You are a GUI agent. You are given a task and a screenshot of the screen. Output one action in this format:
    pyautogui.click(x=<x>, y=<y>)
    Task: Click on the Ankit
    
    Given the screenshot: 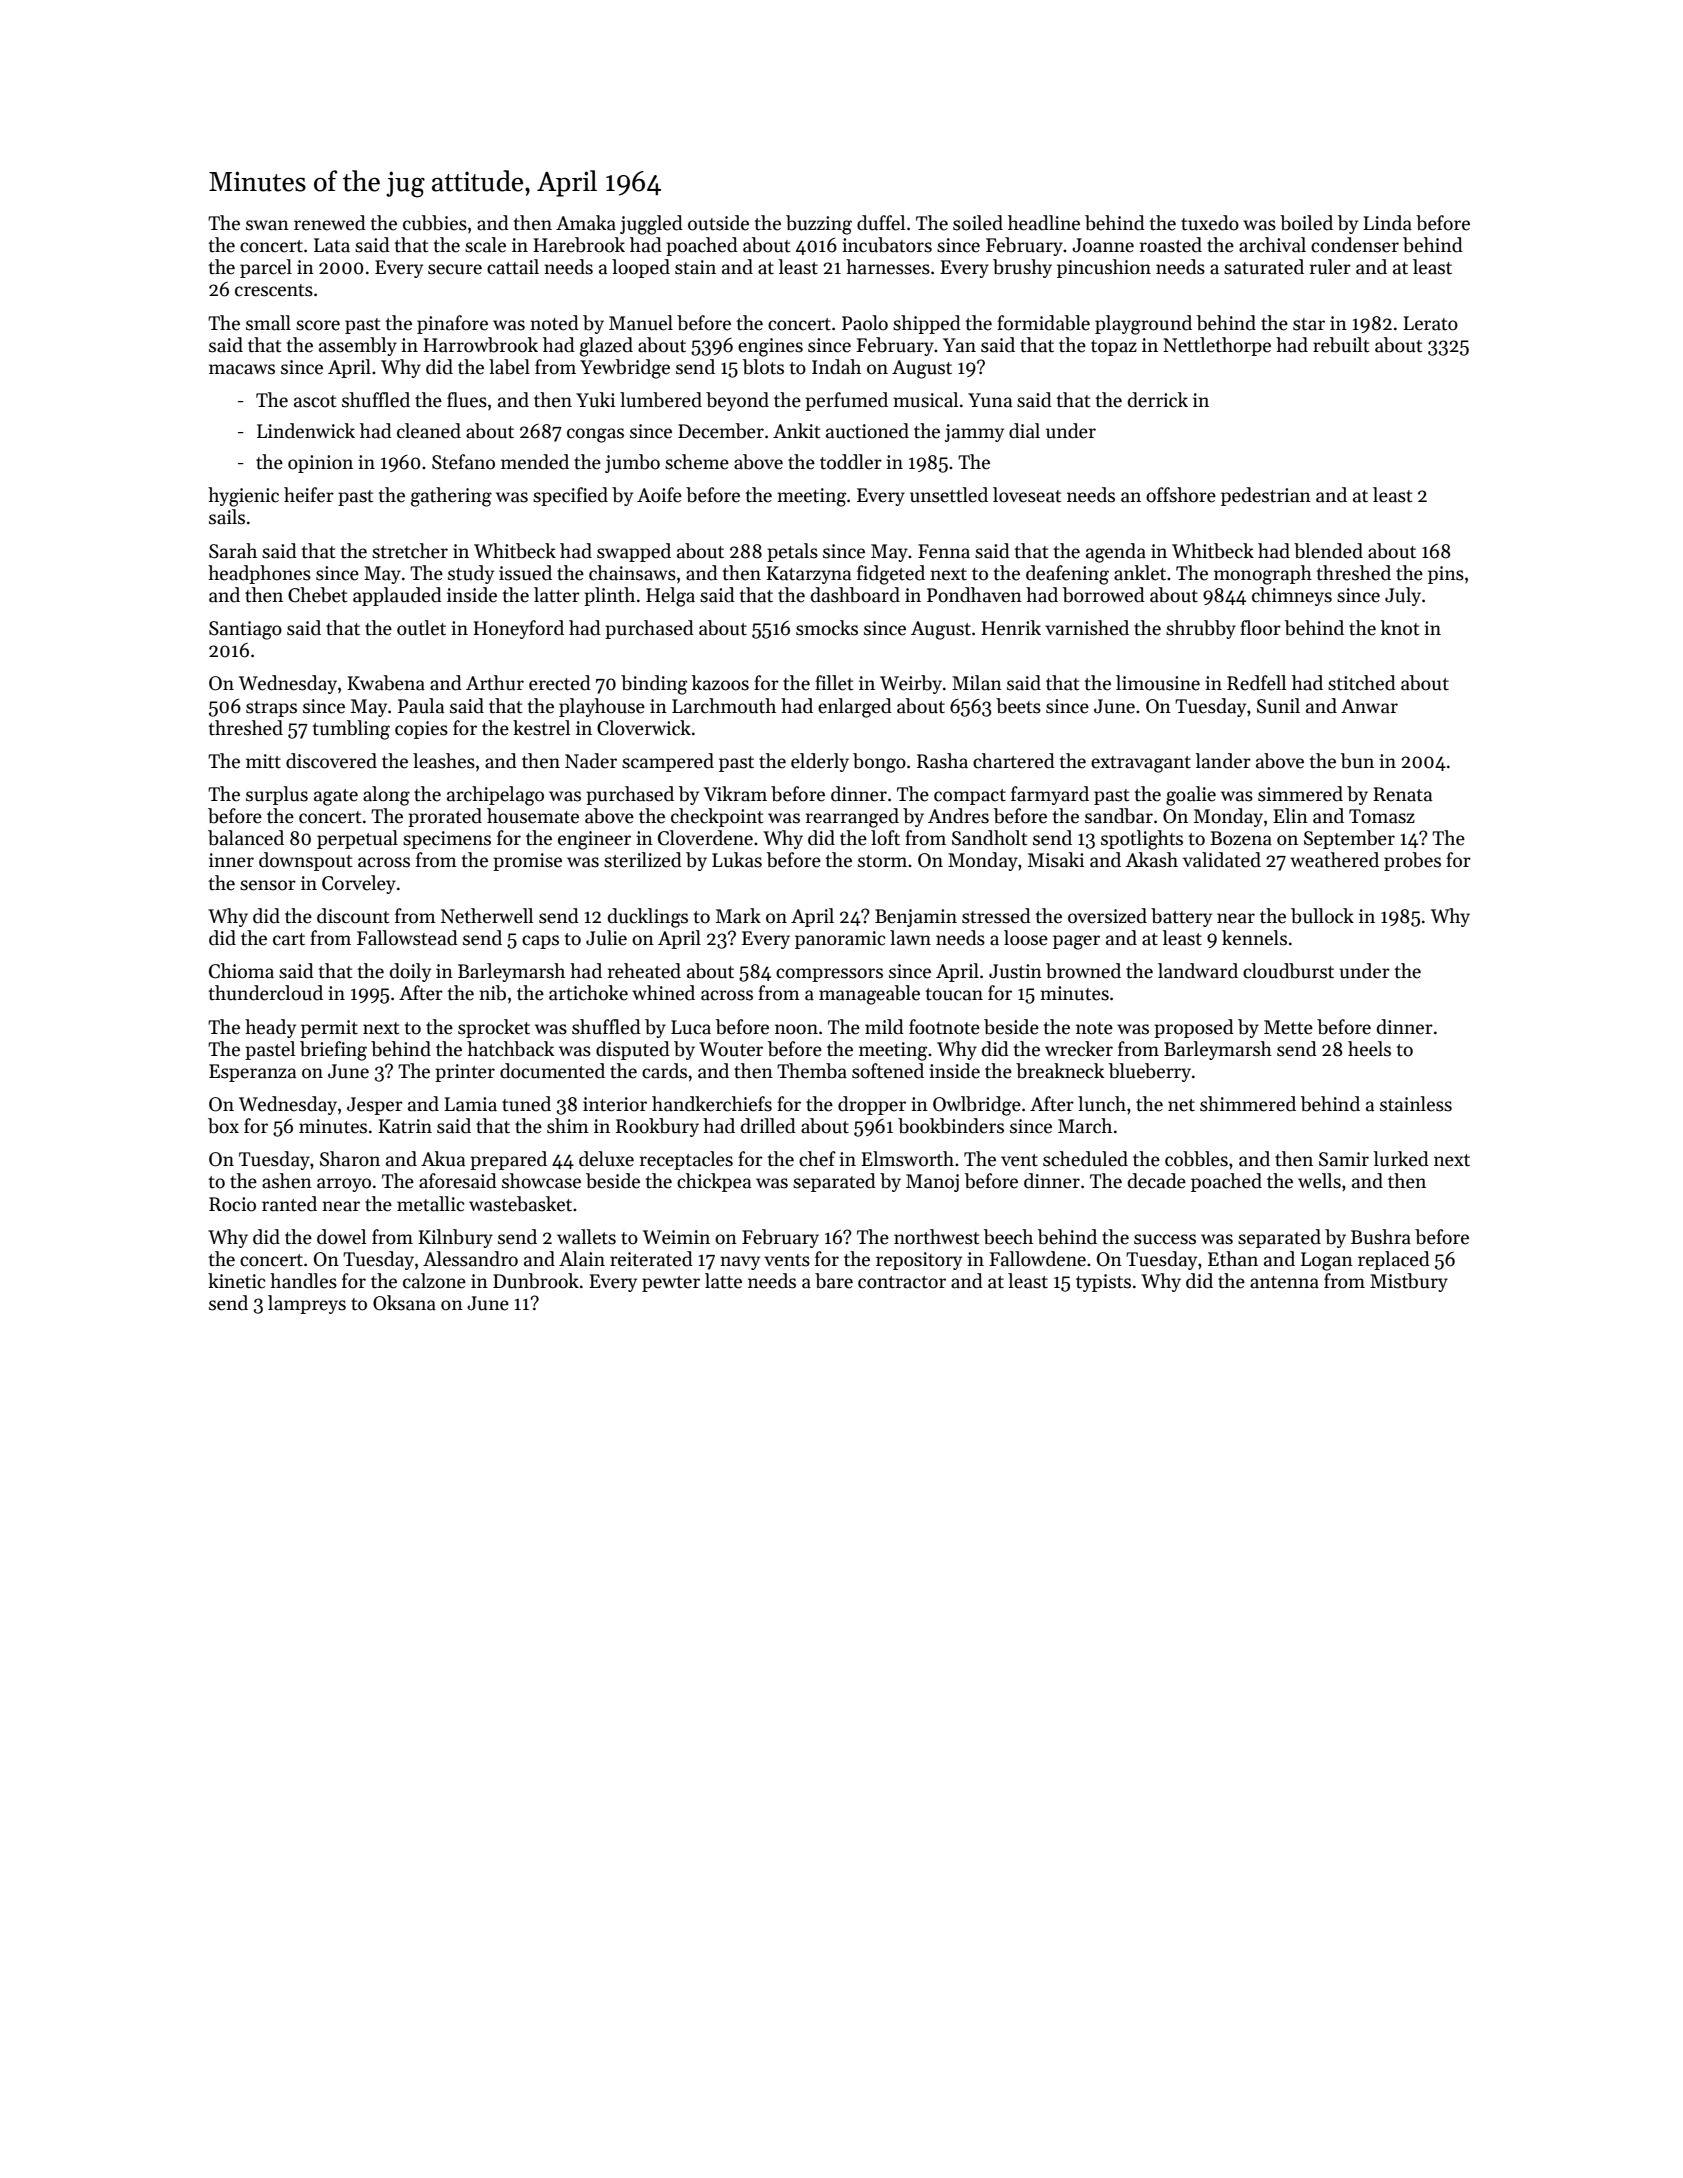 What is the action you would take?
    pyautogui.click(x=796, y=431)
